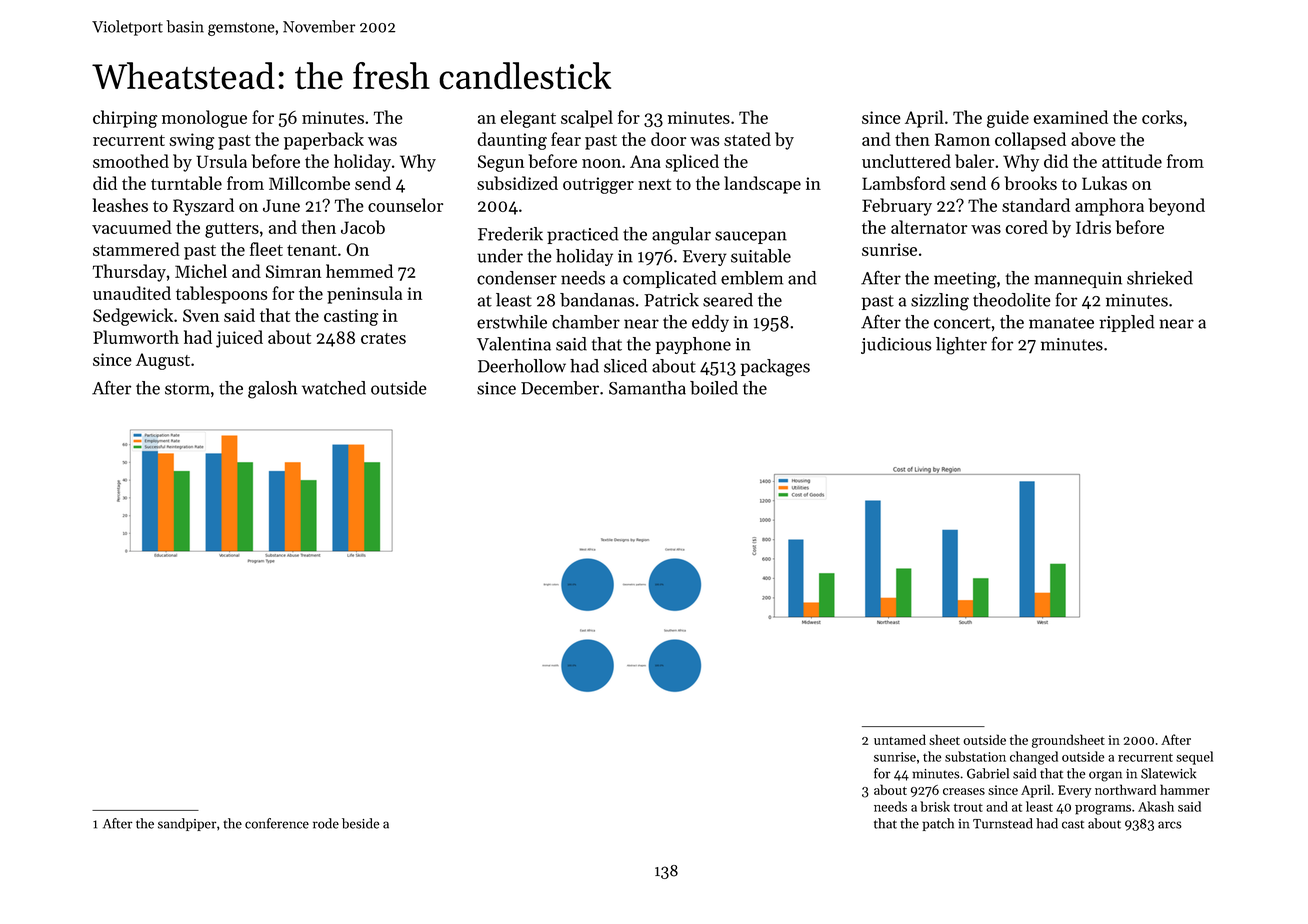 This page has height=924, width=1308. Describe the element at coordinates (900, 739) in the page. I see `untamed` at that location.
